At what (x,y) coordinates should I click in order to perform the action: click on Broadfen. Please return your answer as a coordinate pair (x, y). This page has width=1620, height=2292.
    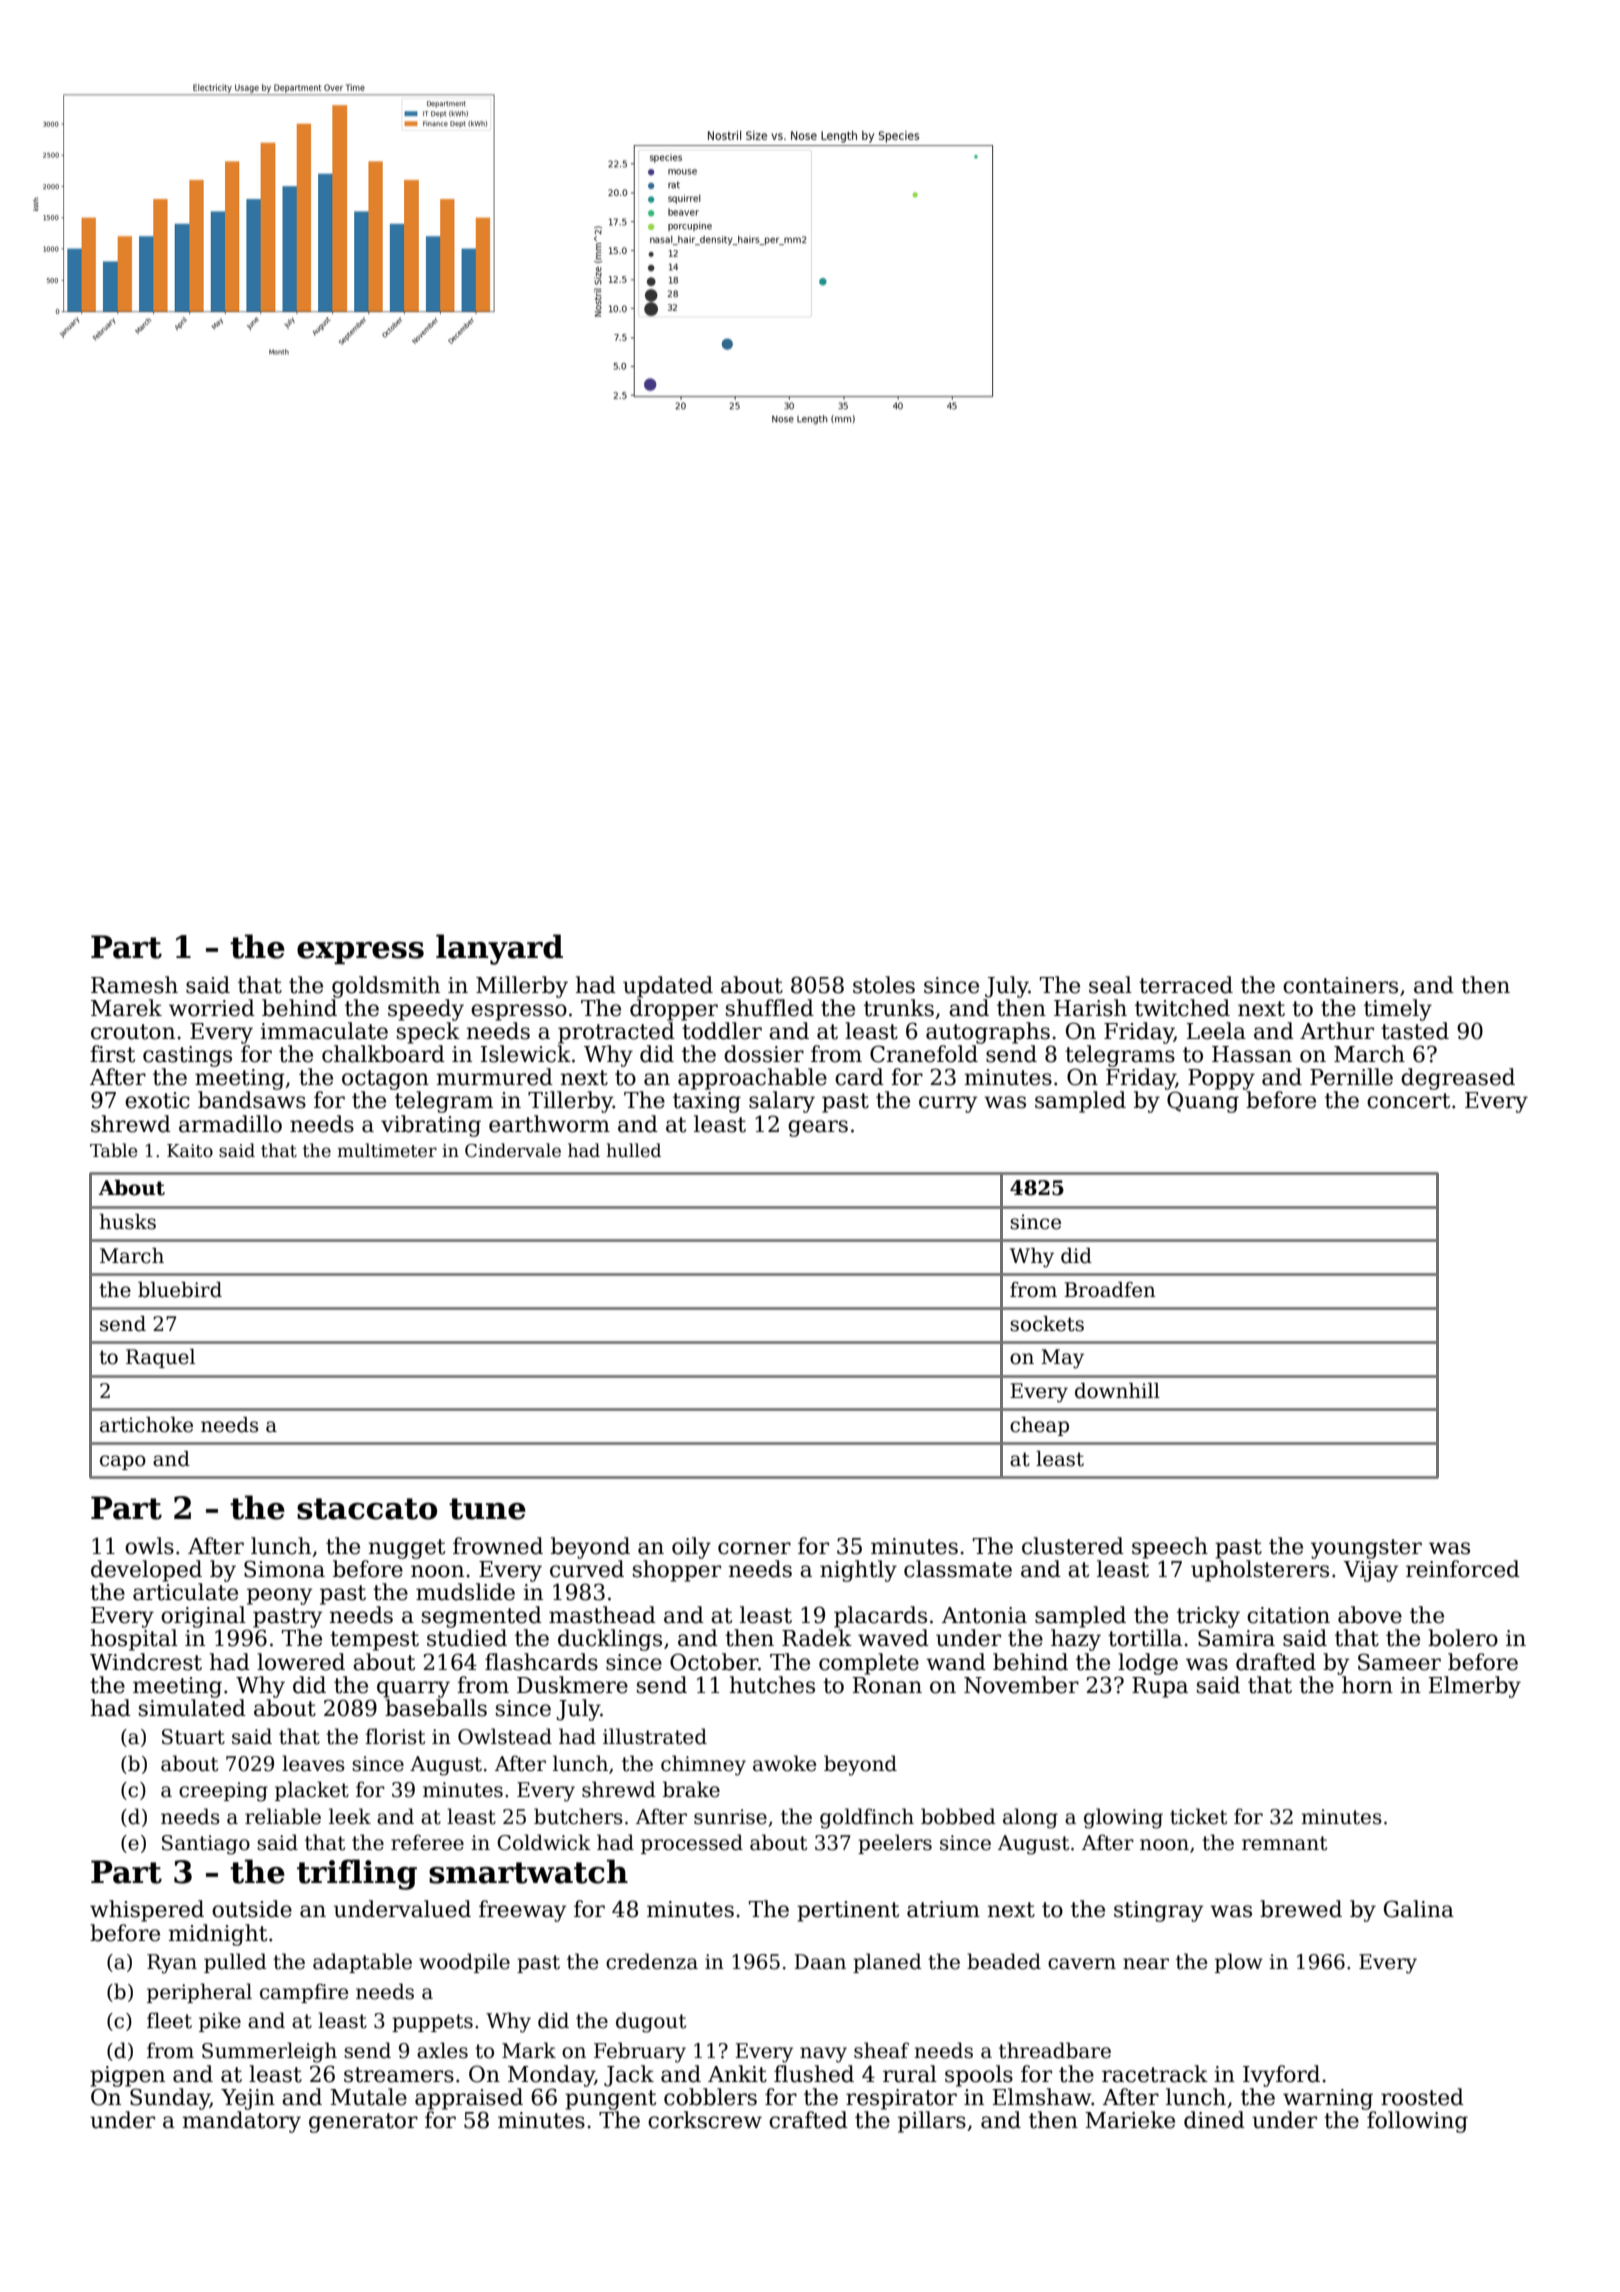
    Looking at the image, I should click on (1110, 1290).
